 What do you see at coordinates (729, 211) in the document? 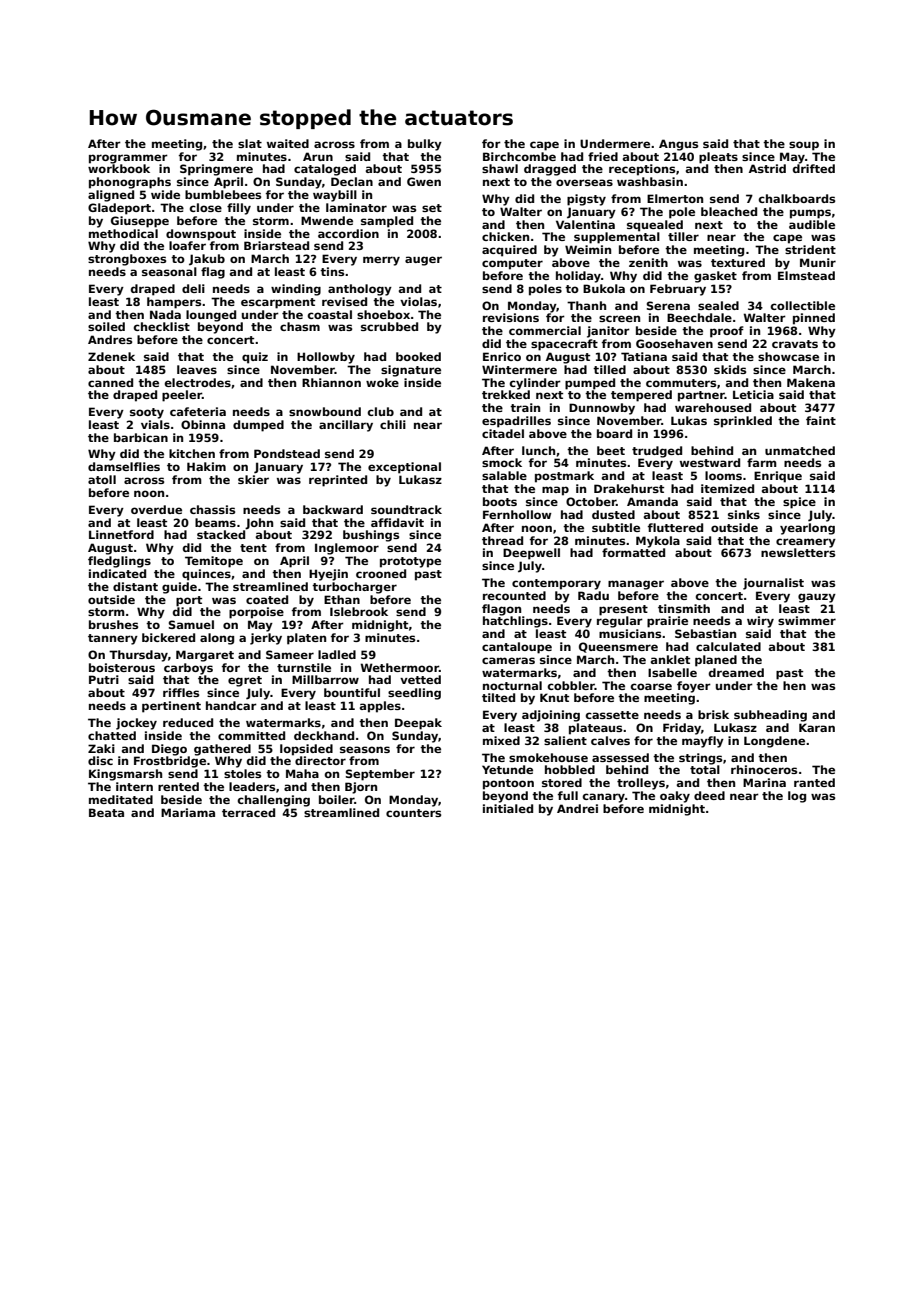
I see `bleached` at bounding box center [729, 211].
